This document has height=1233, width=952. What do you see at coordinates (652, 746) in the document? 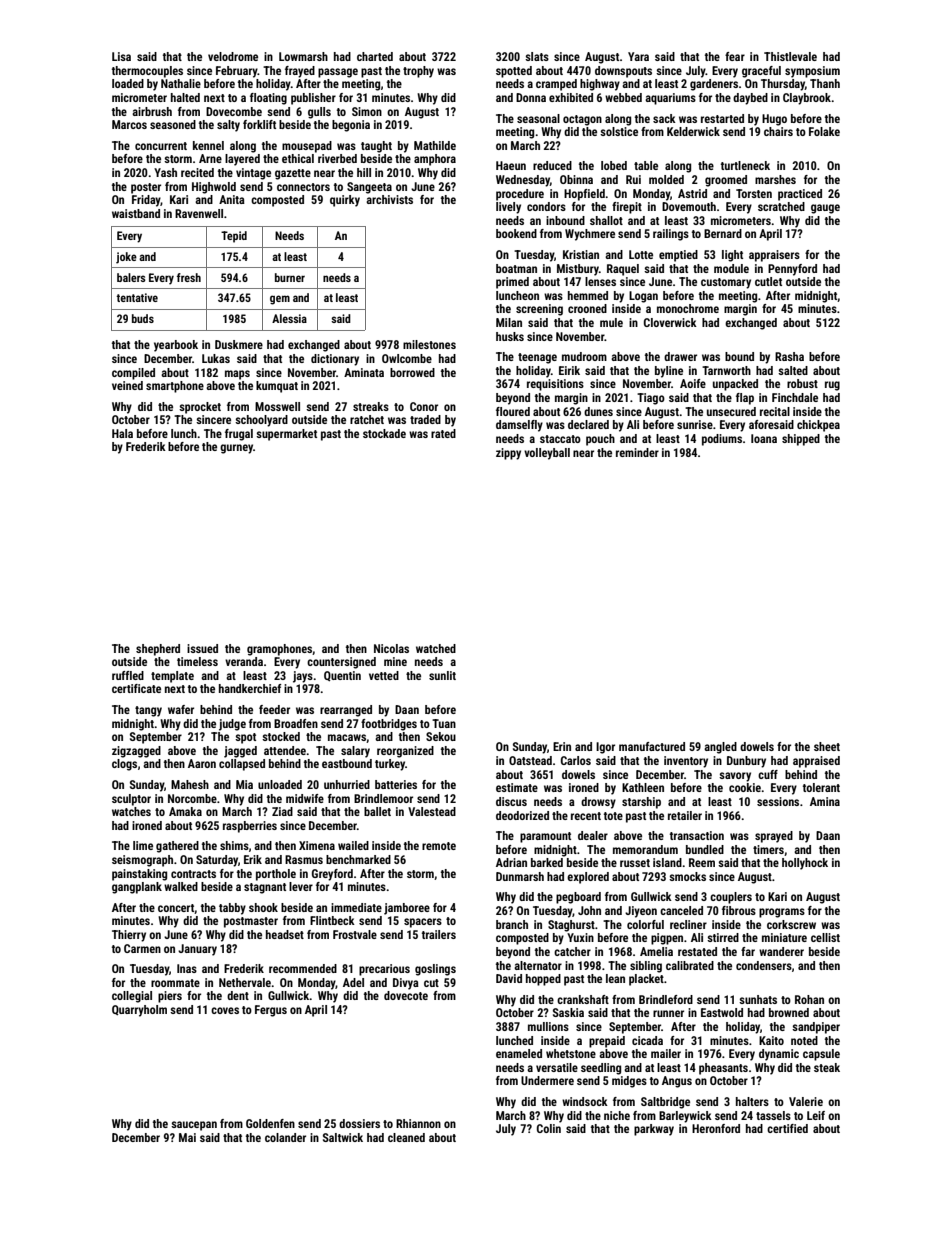
I see `manufactured` at bounding box center [652, 746].
